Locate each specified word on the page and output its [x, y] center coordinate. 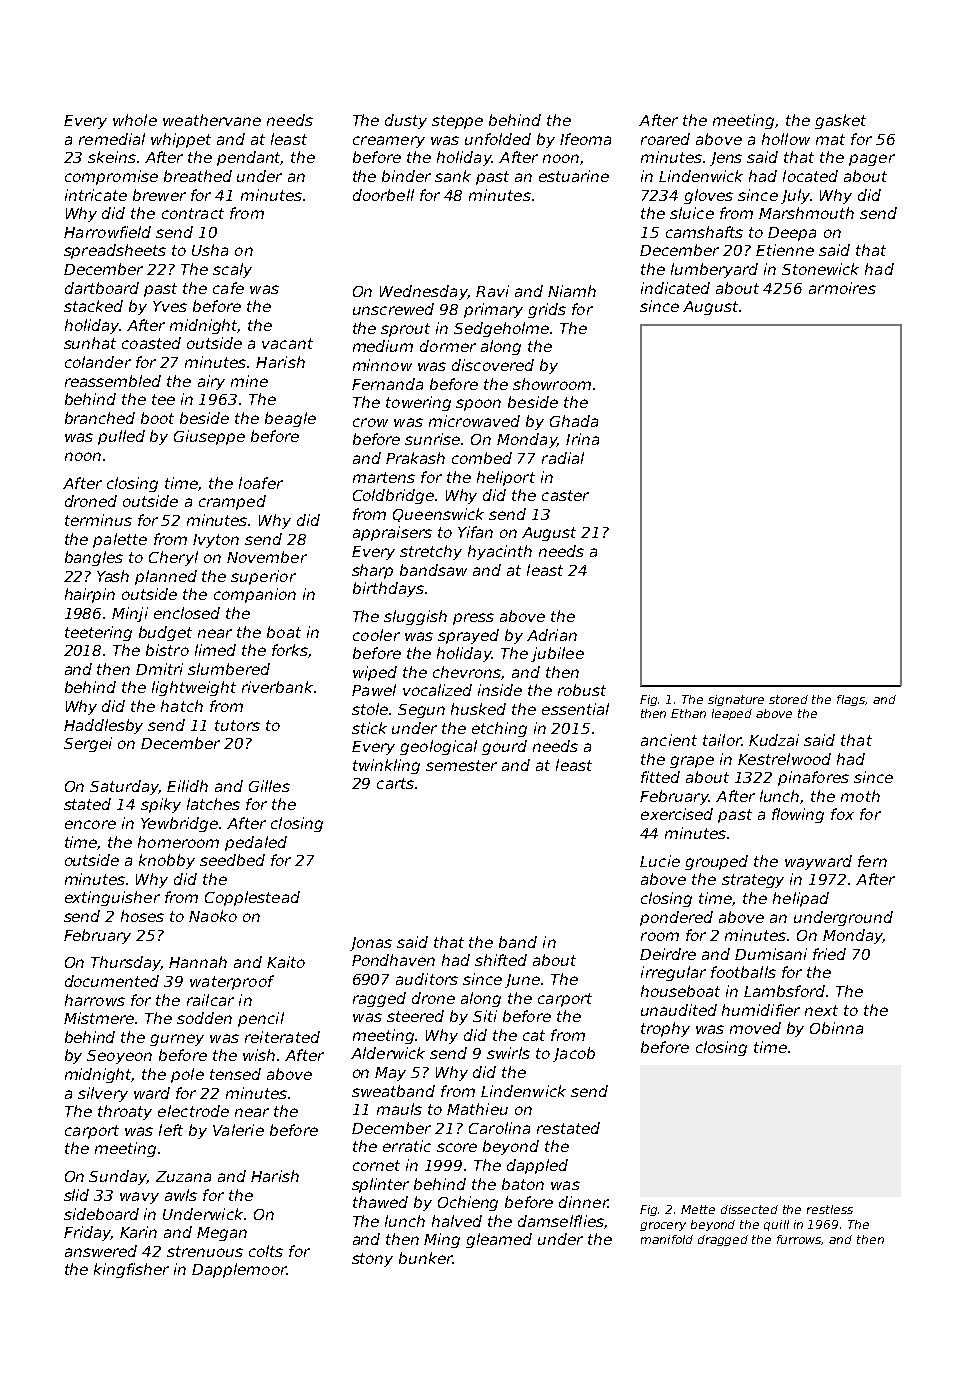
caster [565, 495]
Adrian [552, 635]
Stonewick [820, 269]
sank [453, 176]
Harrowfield [107, 232]
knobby [167, 861]
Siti [485, 1016]
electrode [193, 1111]
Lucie [660, 861]
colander [98, 362]
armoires [842, 288]
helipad [801, 899]
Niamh [572, 291]
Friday [87, 1233]
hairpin [90, 595]
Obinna [836, 1028]
